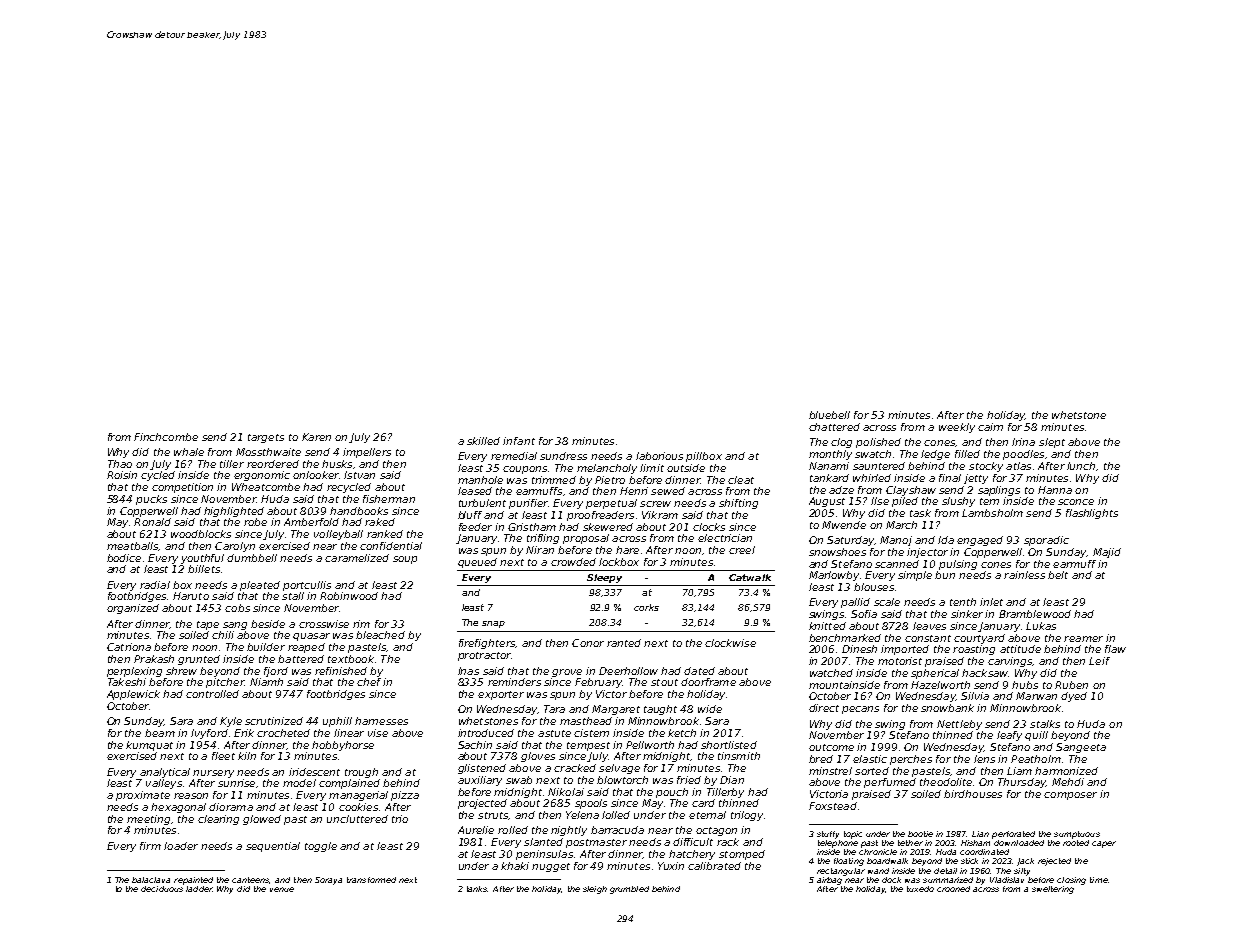 Image resolution: width=1233 pixels, height=952 pixels. What do you see at coordinates (202, 559) in the screenshot?
I see `youthful` at bounding box center [202, 559].
